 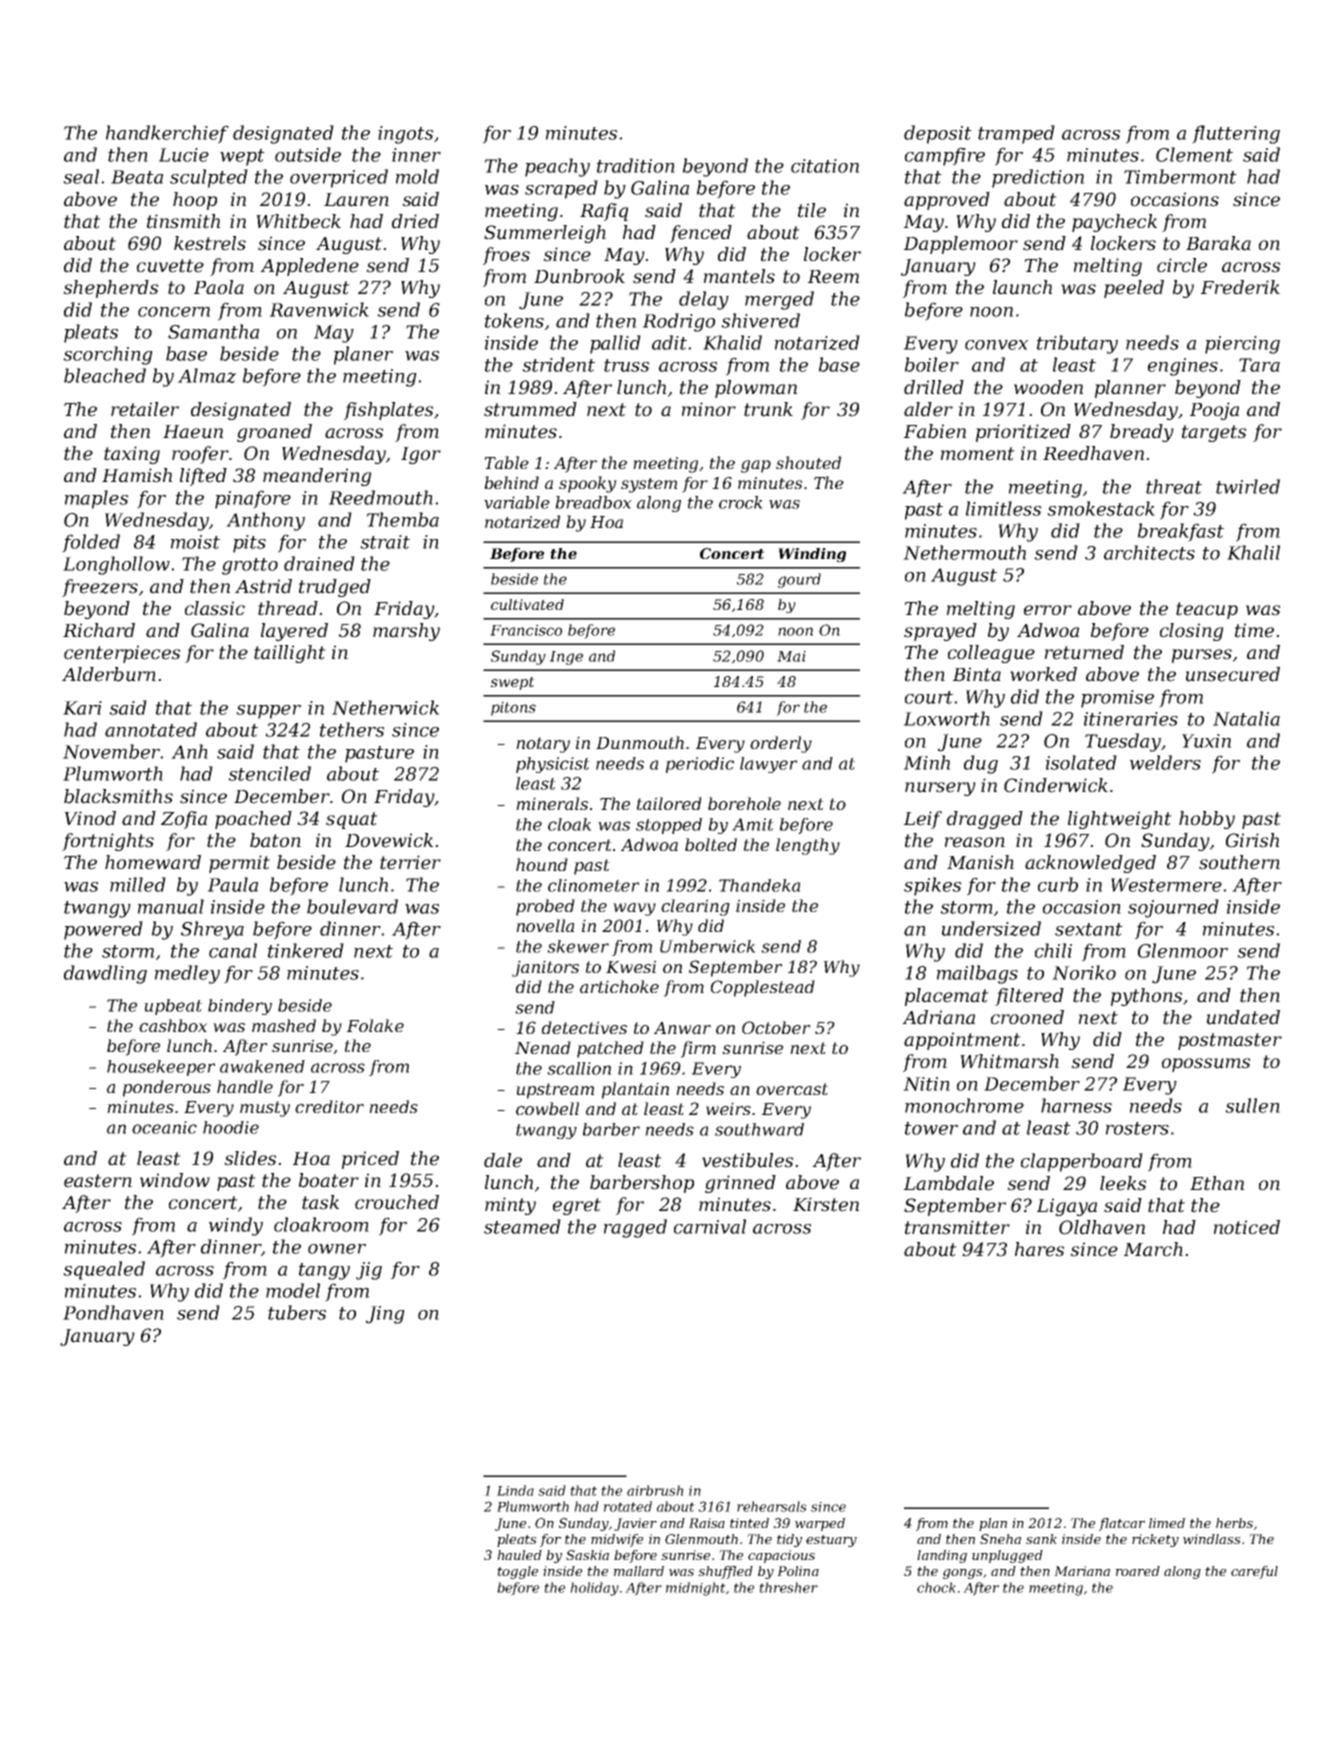 What do you see at coordinates (161, 1068) in the document?
I see `housekeeper` at bounding box center [161, 1068].
